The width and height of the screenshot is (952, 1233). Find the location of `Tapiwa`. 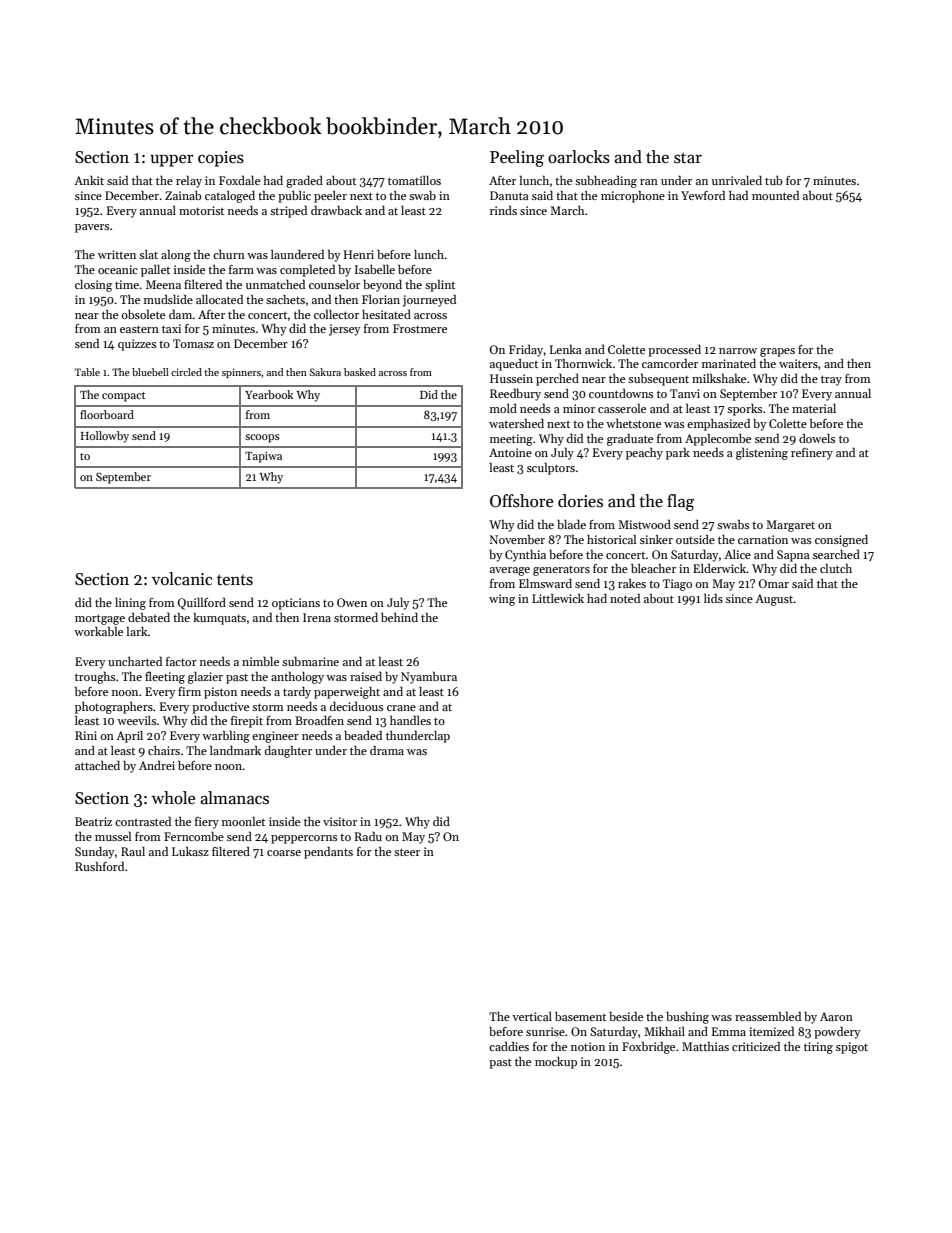

Tapiwa is located at coordinates (263, 457).
